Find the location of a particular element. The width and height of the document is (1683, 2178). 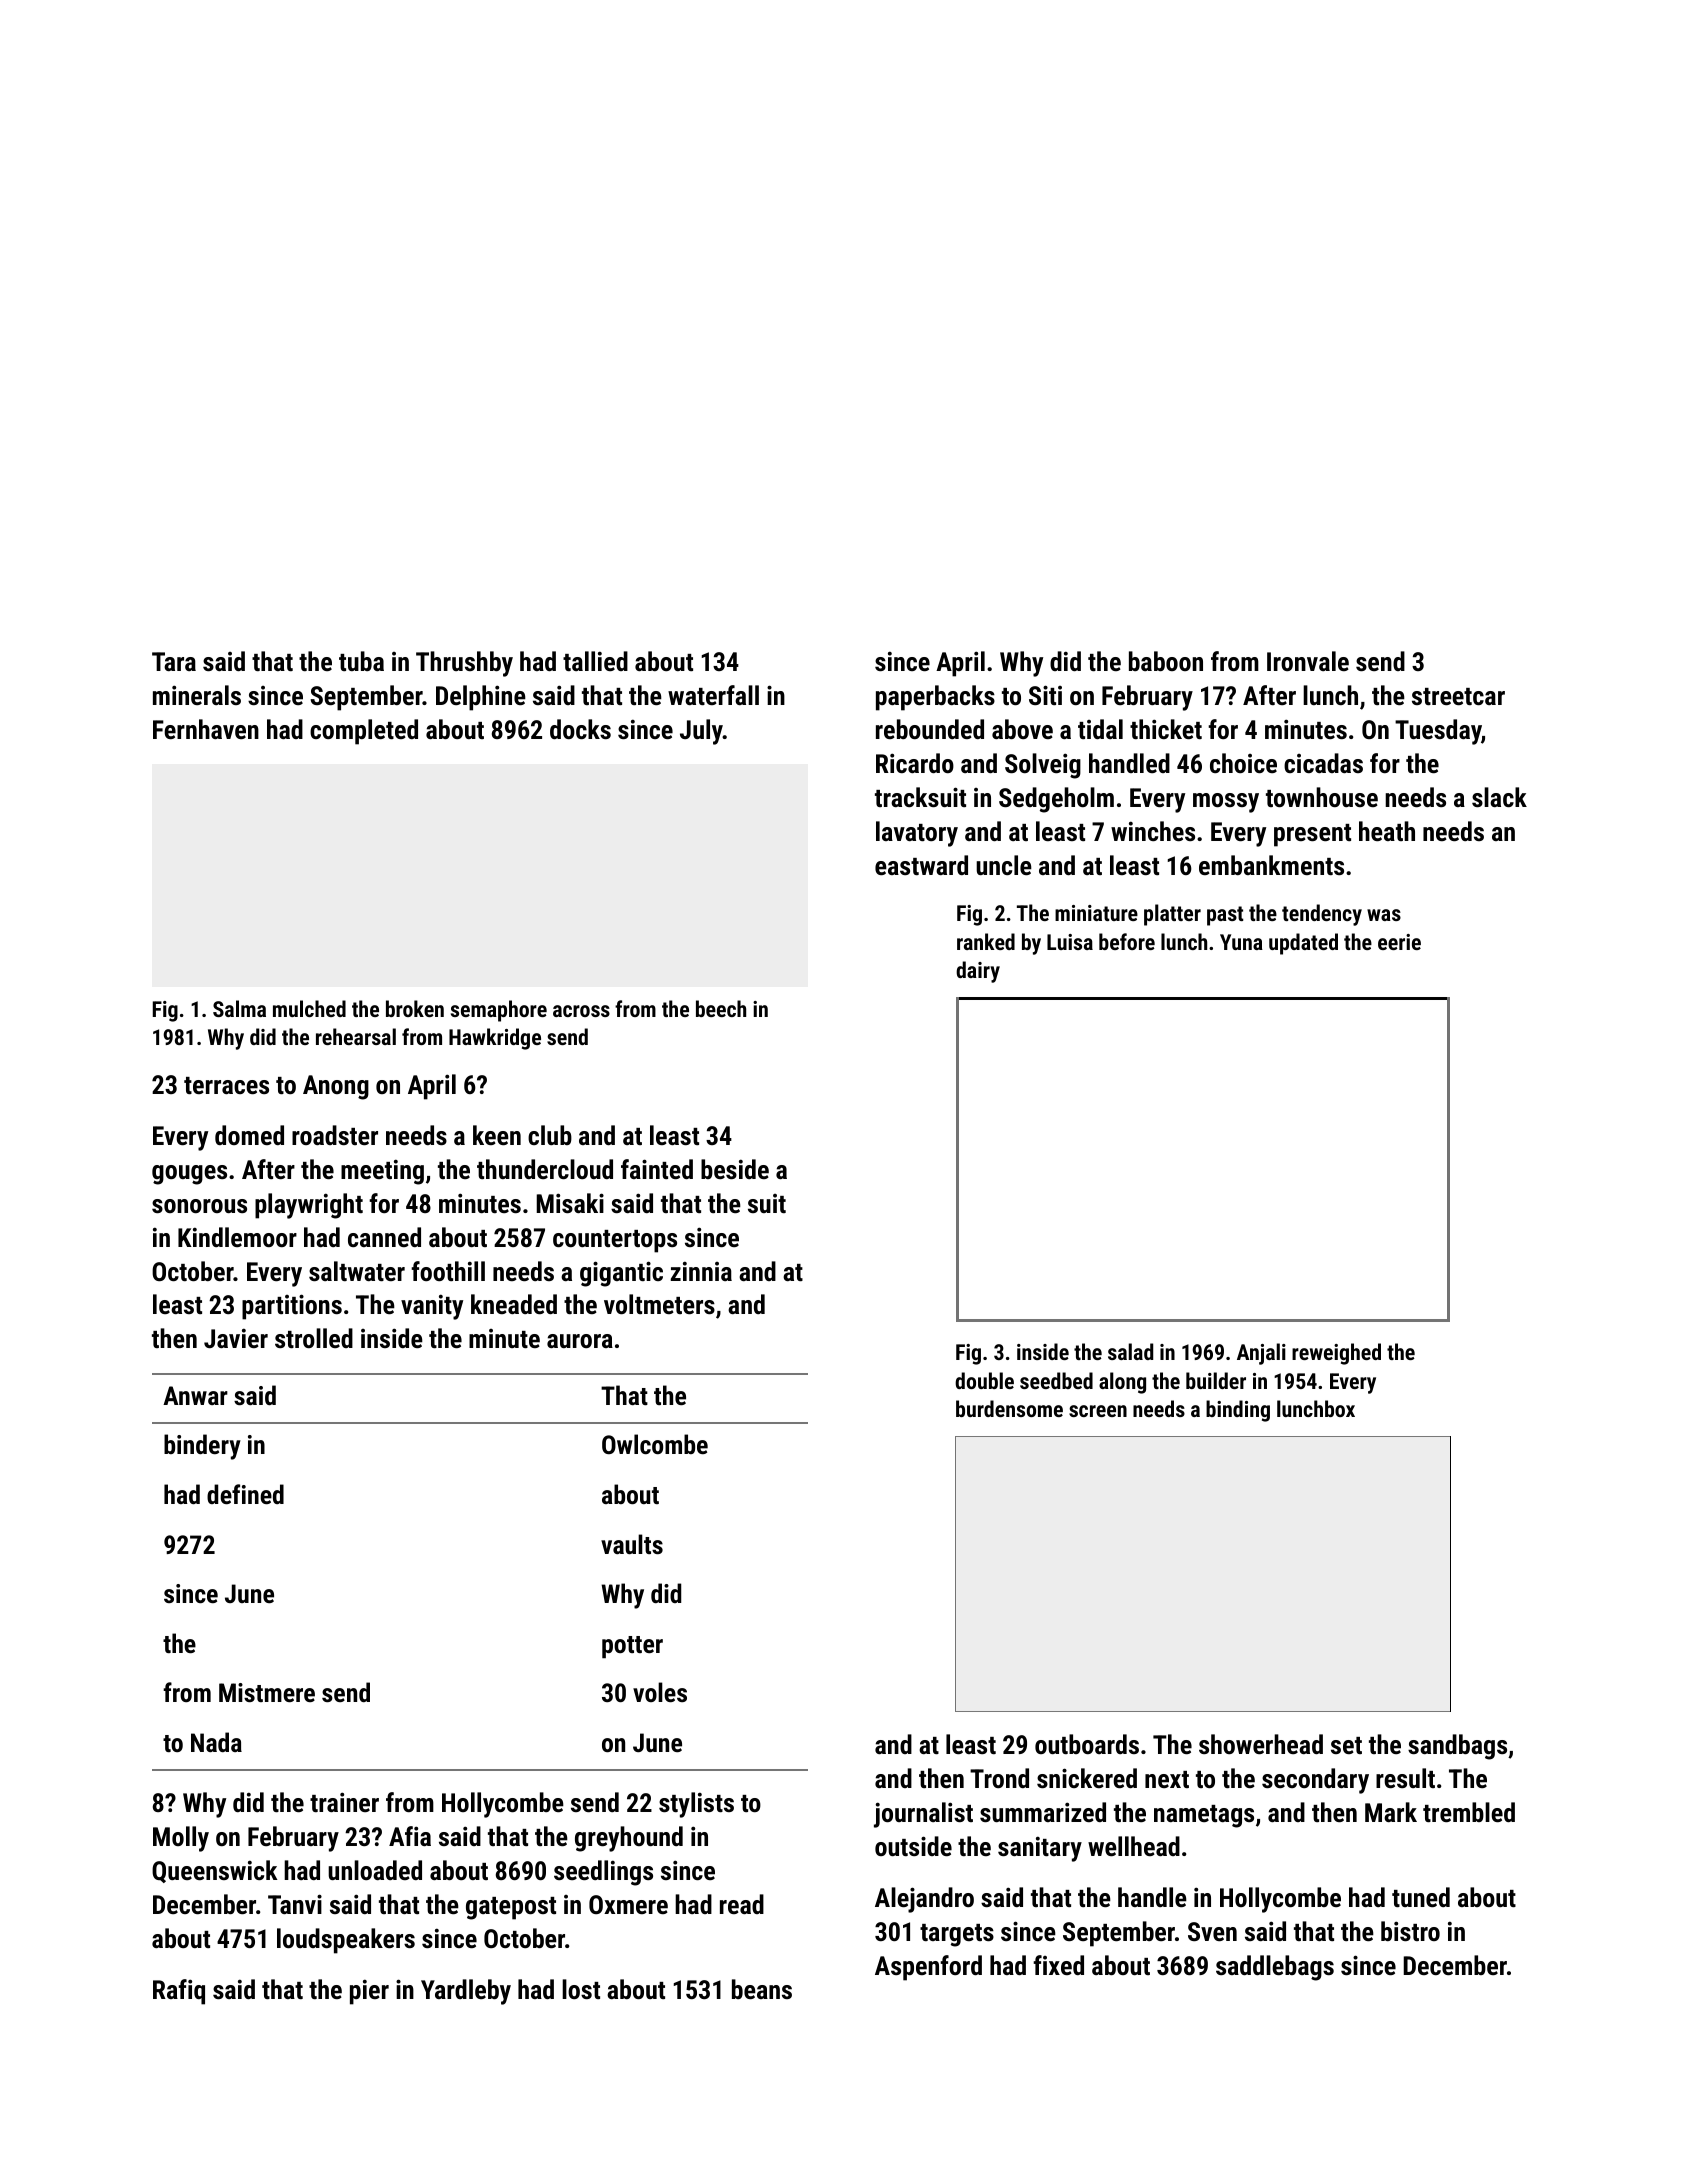

lost is located at coordinates (581, 1989).
